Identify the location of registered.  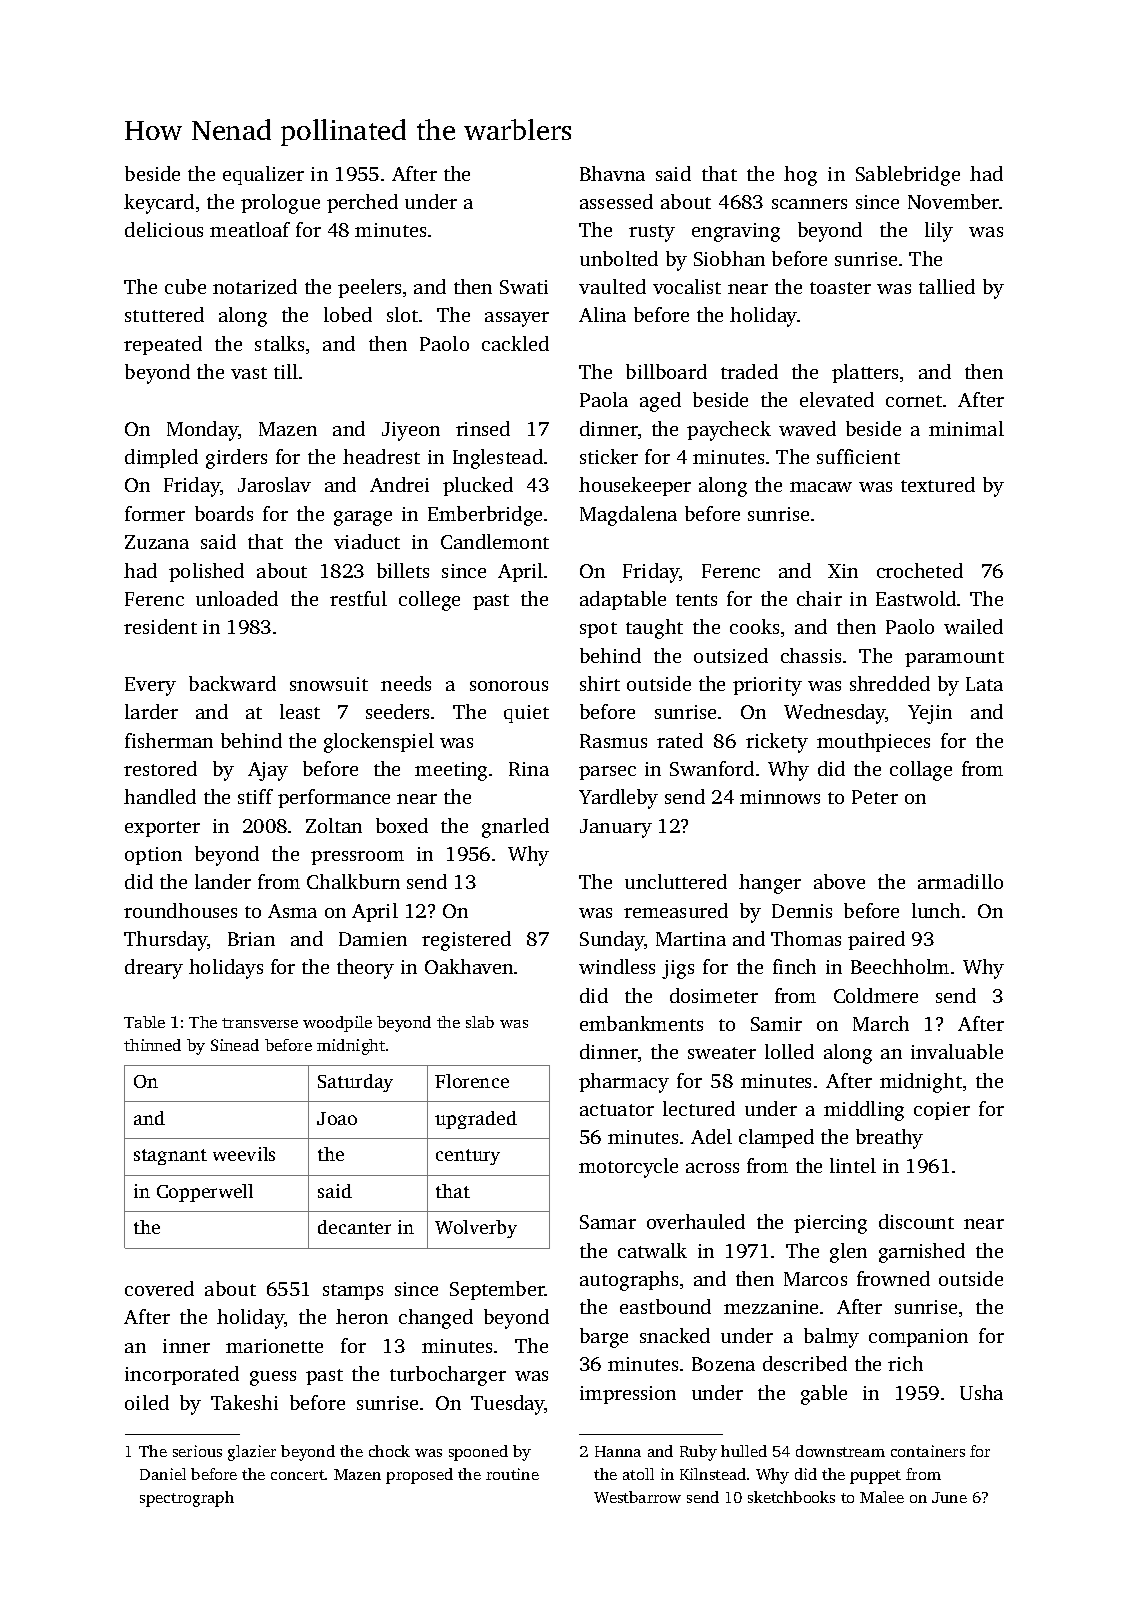
(466, 941).
